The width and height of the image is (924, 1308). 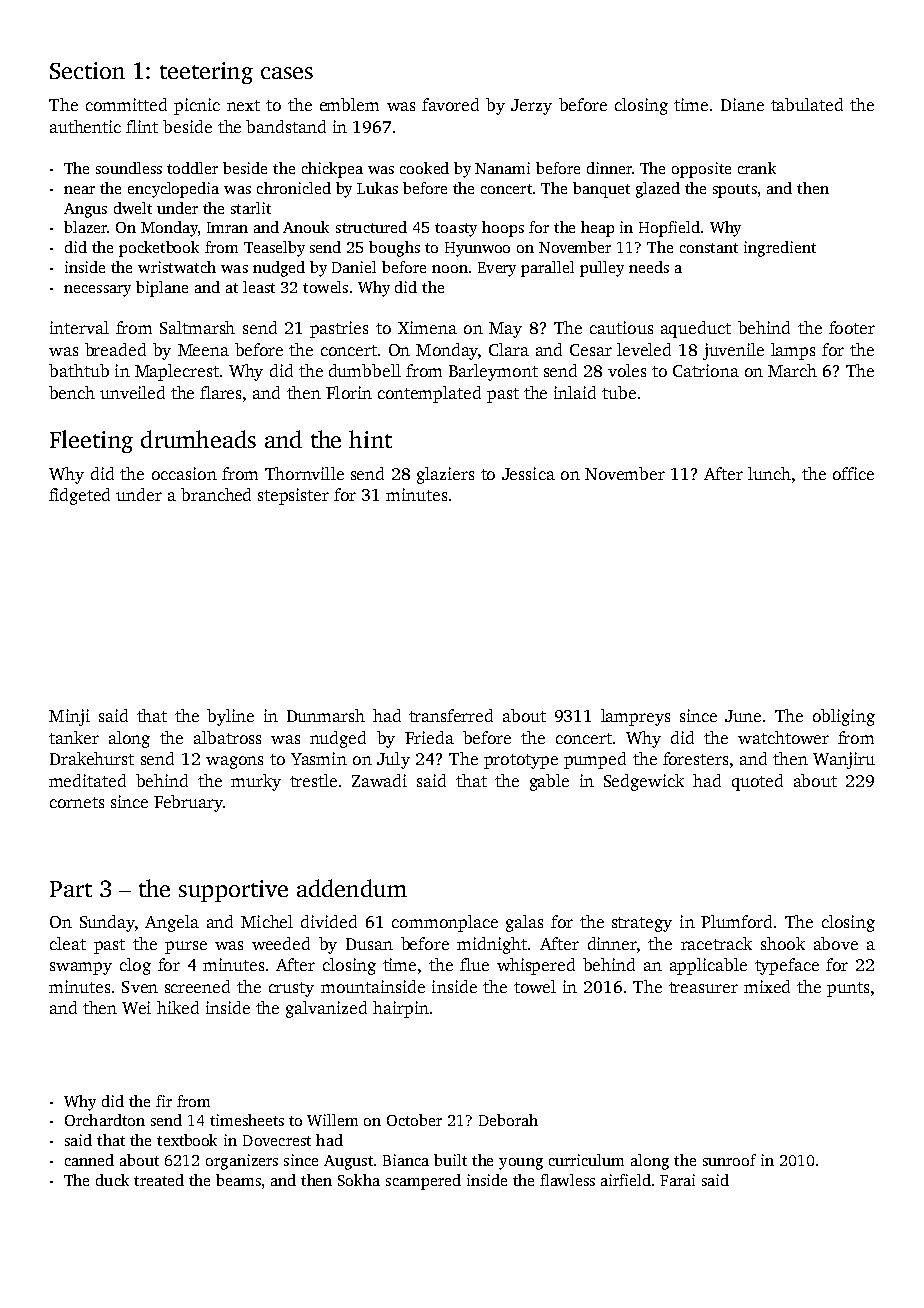 I want to click on beams, so click(x=238, y=1180).
